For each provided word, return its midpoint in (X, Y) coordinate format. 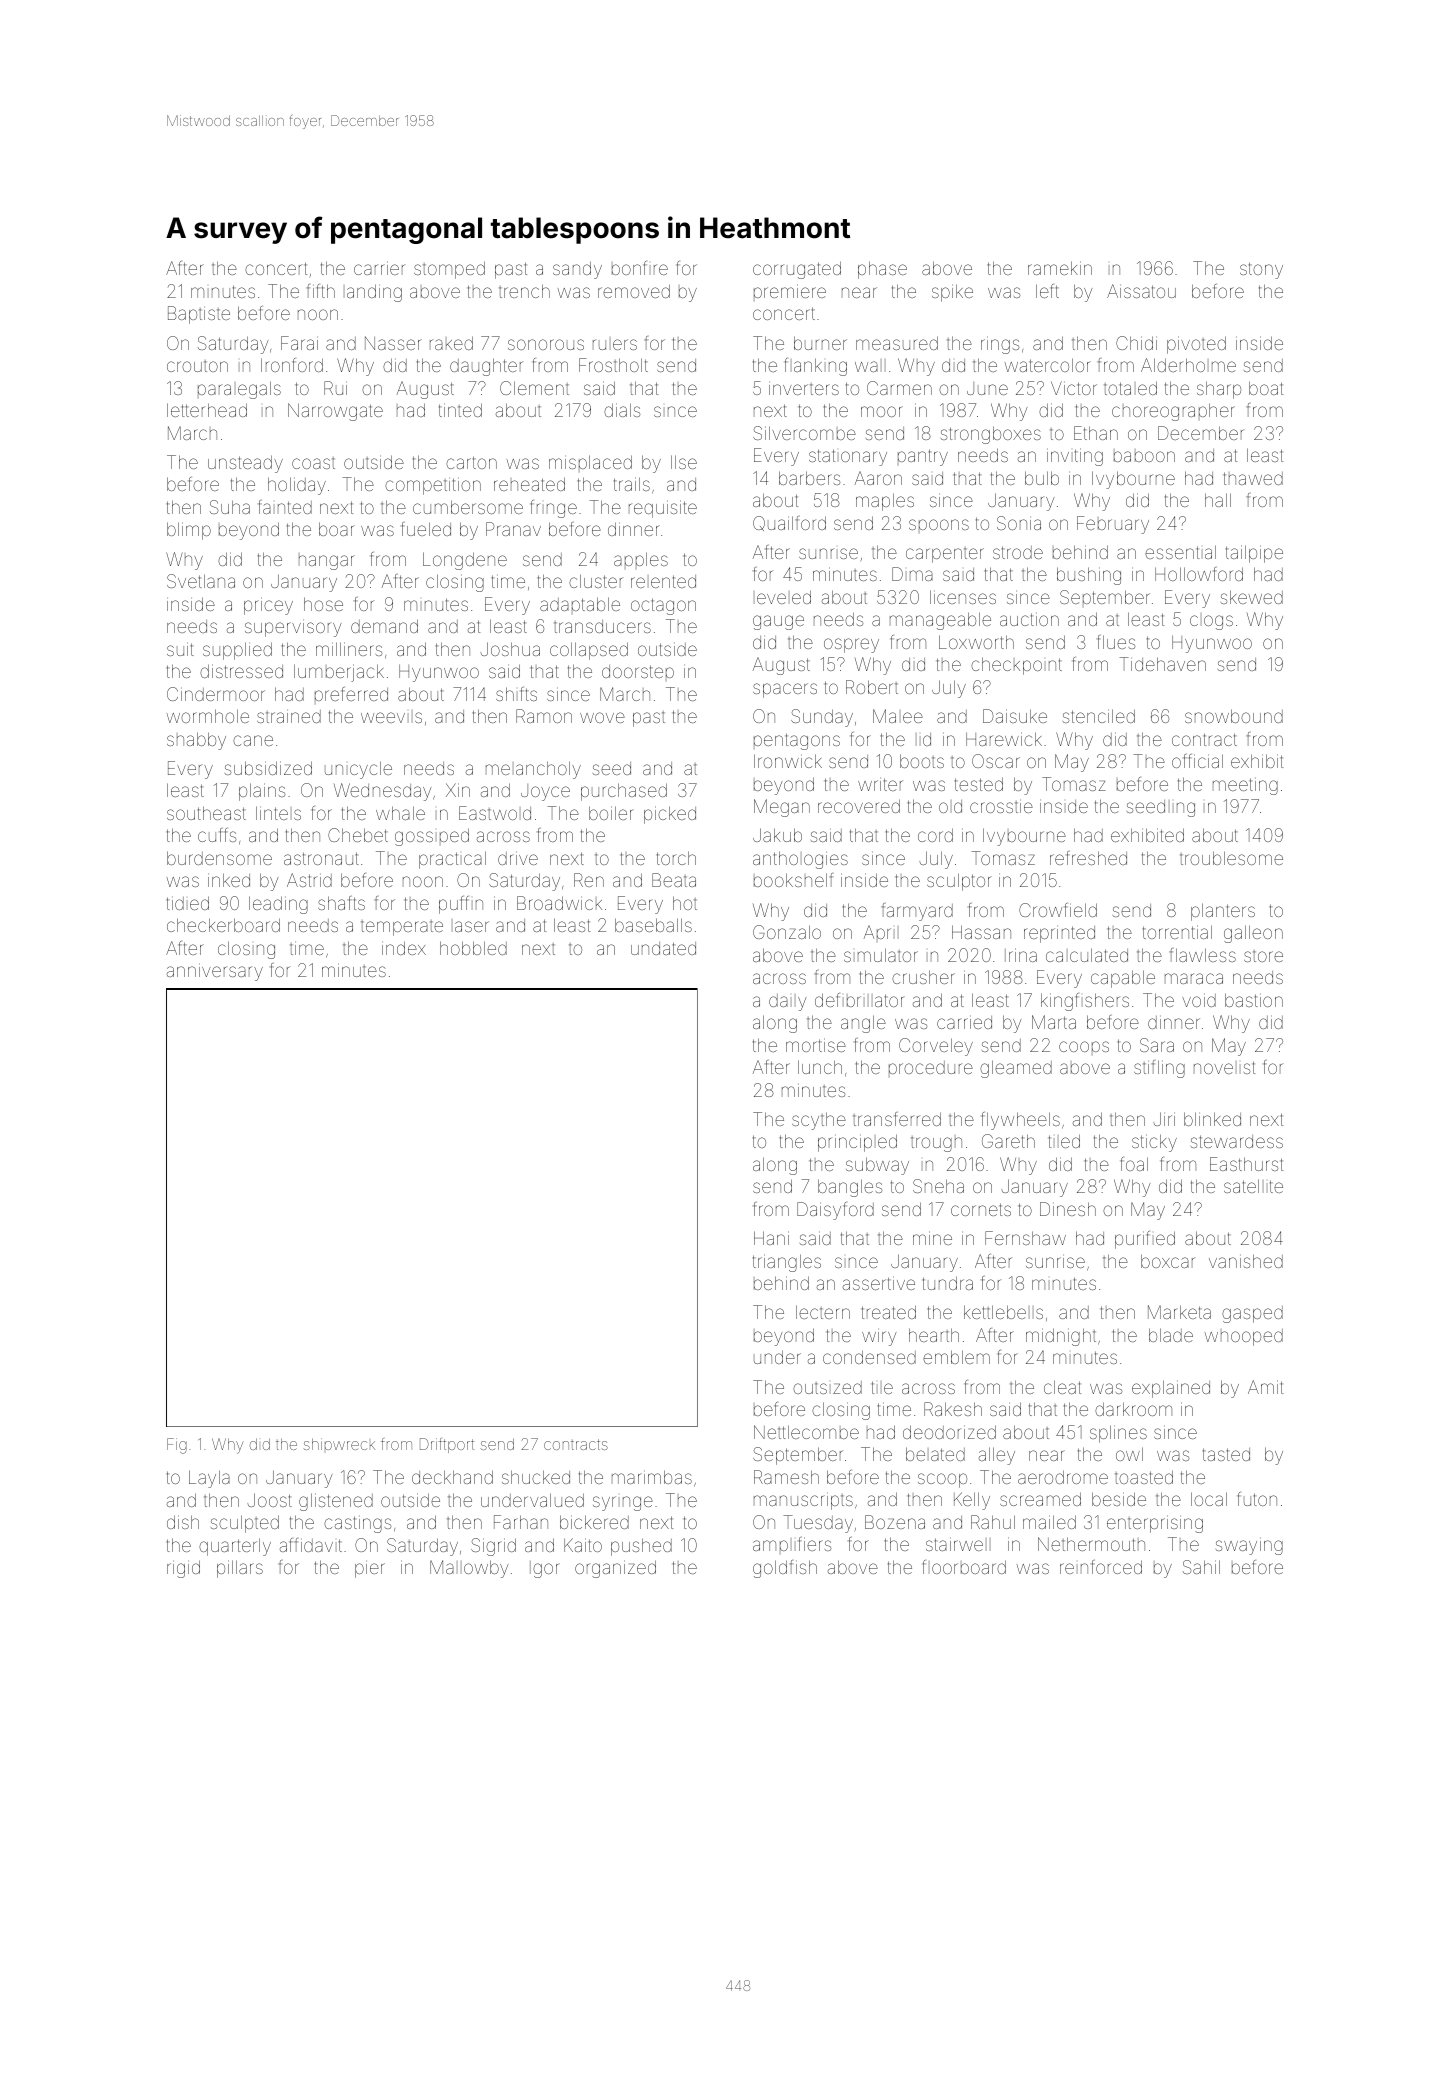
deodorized (949, 1432)
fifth (321, 291)
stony (1261, 270)
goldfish (785, 1569)
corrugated (797, 270)
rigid (183, 1569)
